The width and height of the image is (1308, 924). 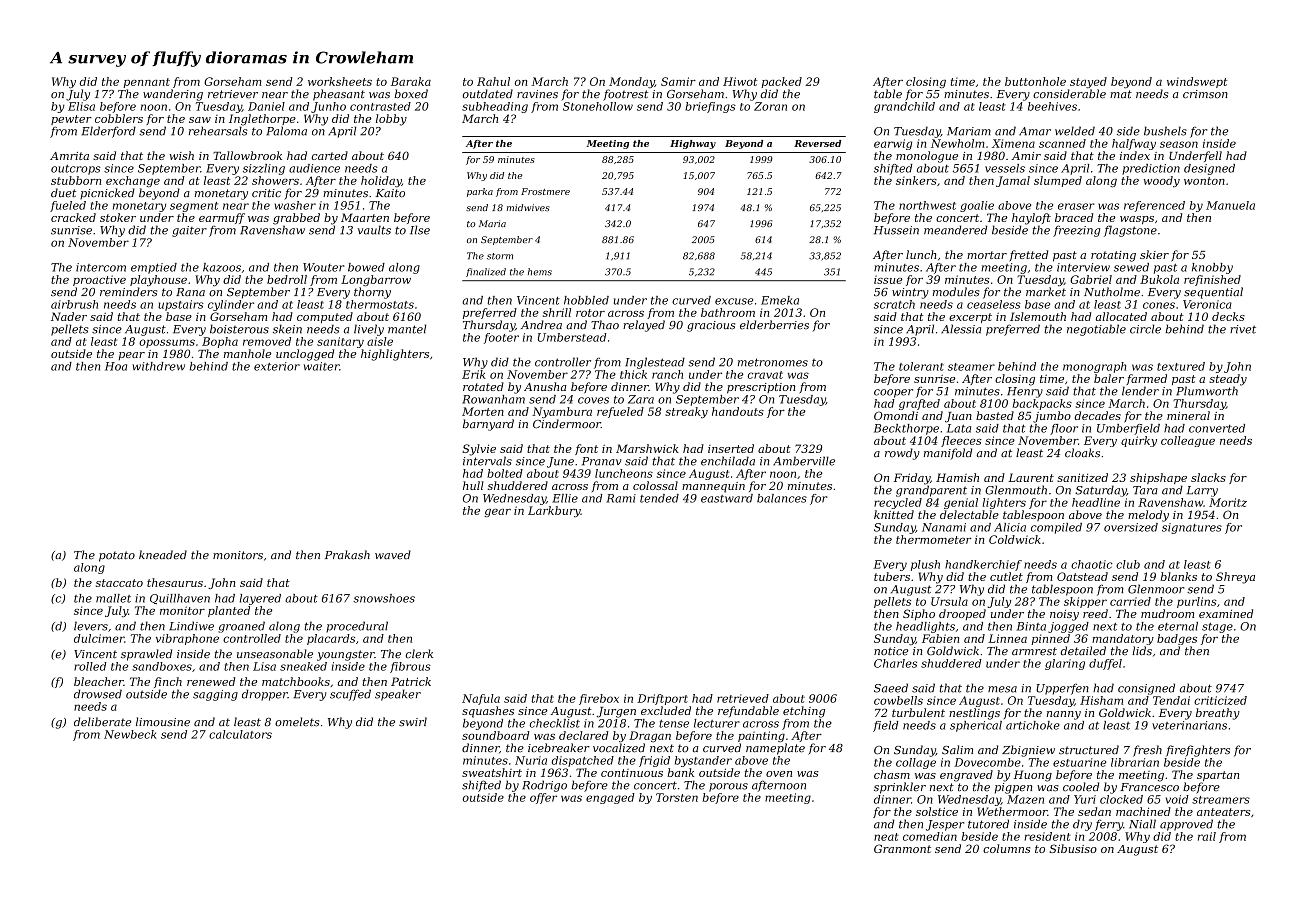 I want to click on exchange, so click(x=133, y=181).
